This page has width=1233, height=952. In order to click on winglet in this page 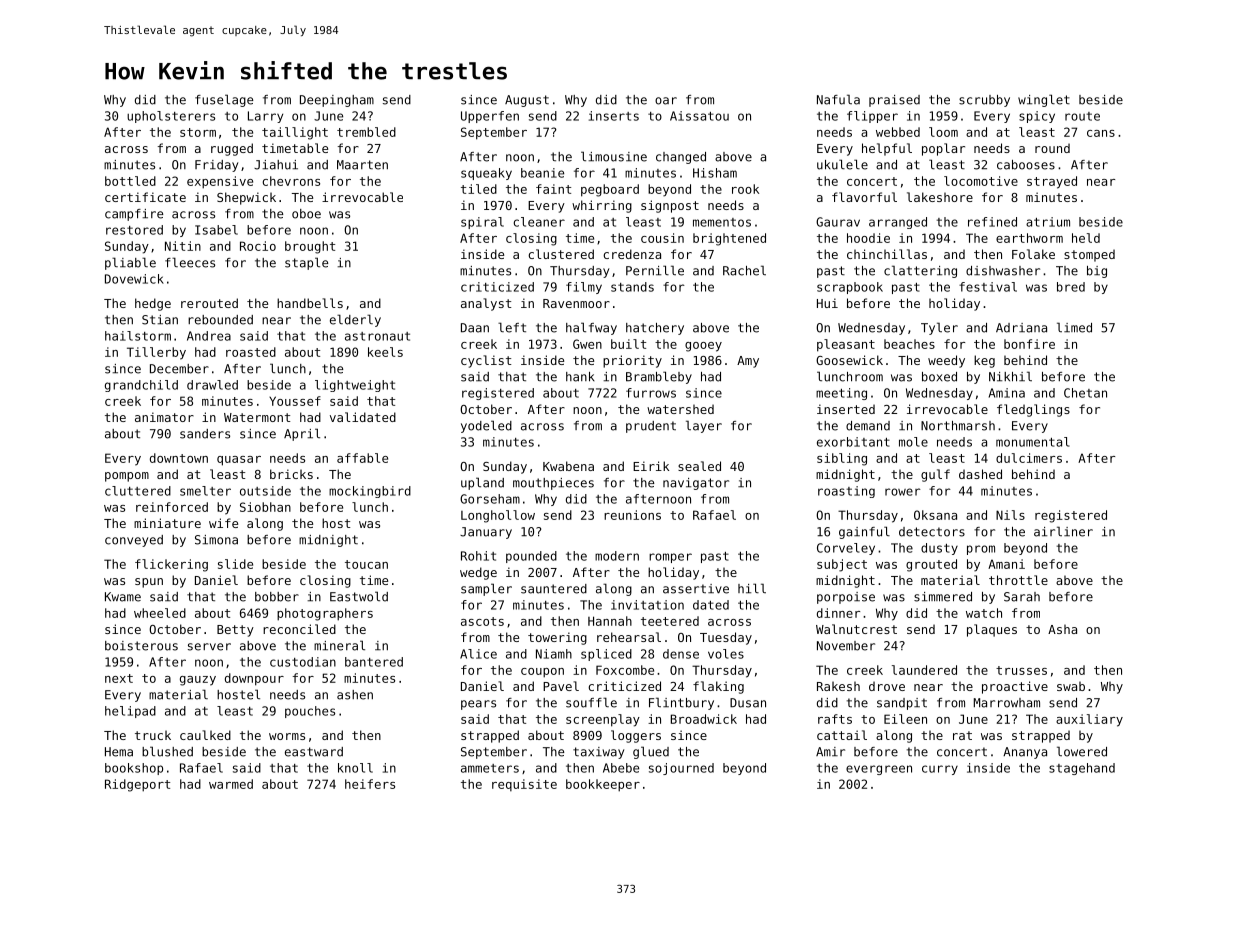, I will do `click(1044, 100)`.
